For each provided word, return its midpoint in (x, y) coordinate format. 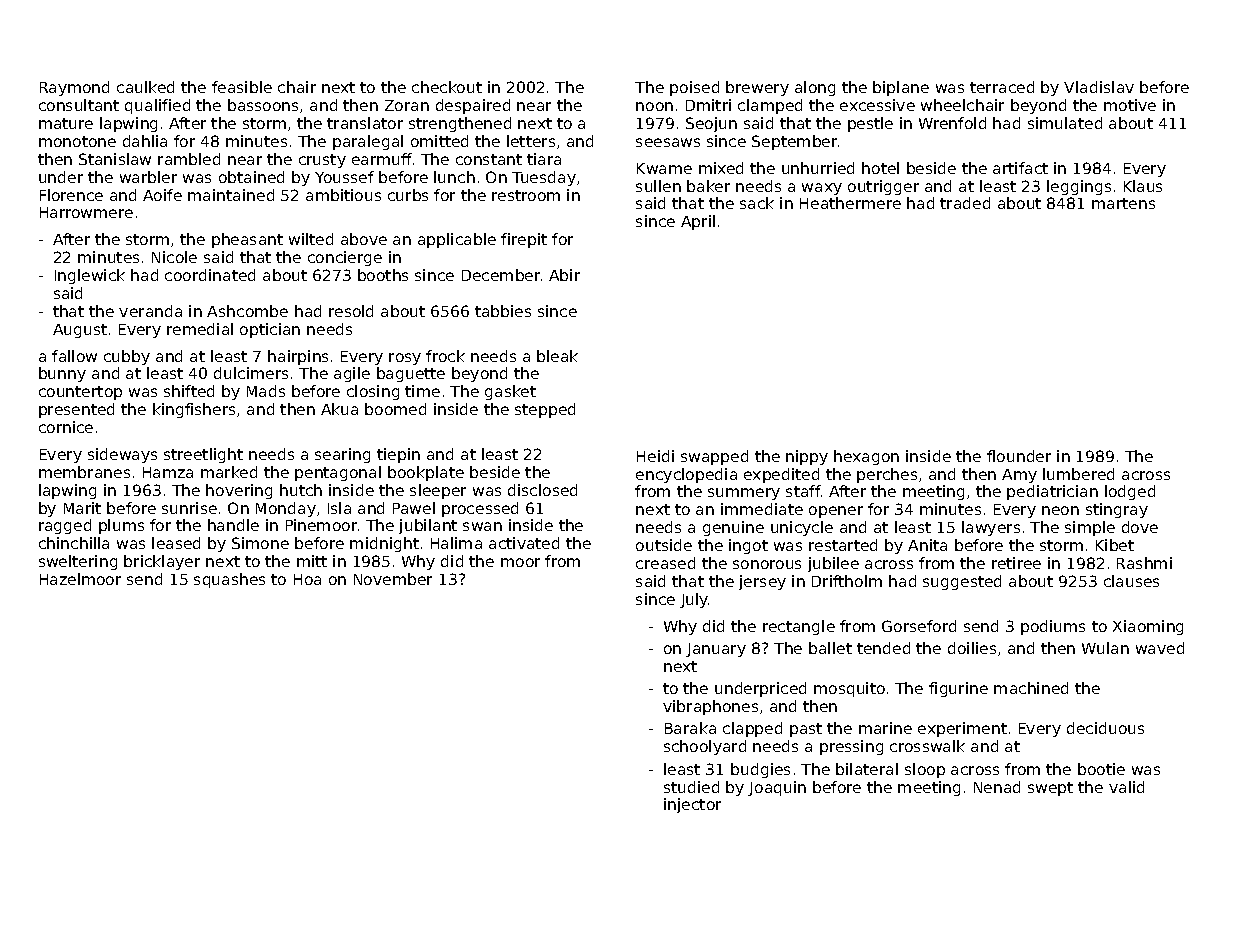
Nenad (997, 787)
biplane (901, 88)
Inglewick (90, 276)
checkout (447, 87)
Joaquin (777, 788)
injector (692, 805)
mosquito (849, 689)
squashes (229, 580)
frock (445, 356)
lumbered (1078, 474)
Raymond (74, 88)
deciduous (1105, 728)
